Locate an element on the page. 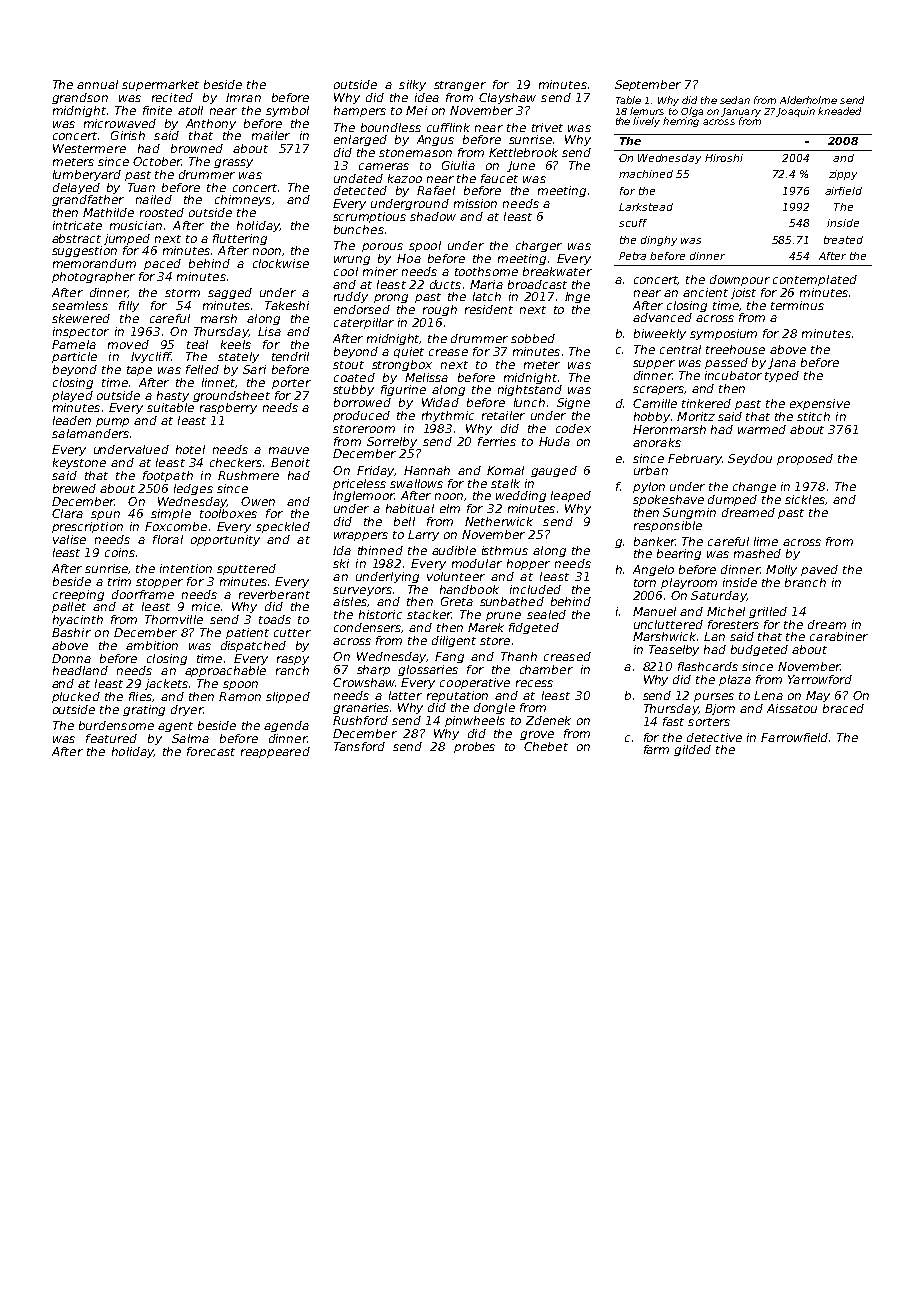  Sorrelby is located at coordinates (392, 442).
